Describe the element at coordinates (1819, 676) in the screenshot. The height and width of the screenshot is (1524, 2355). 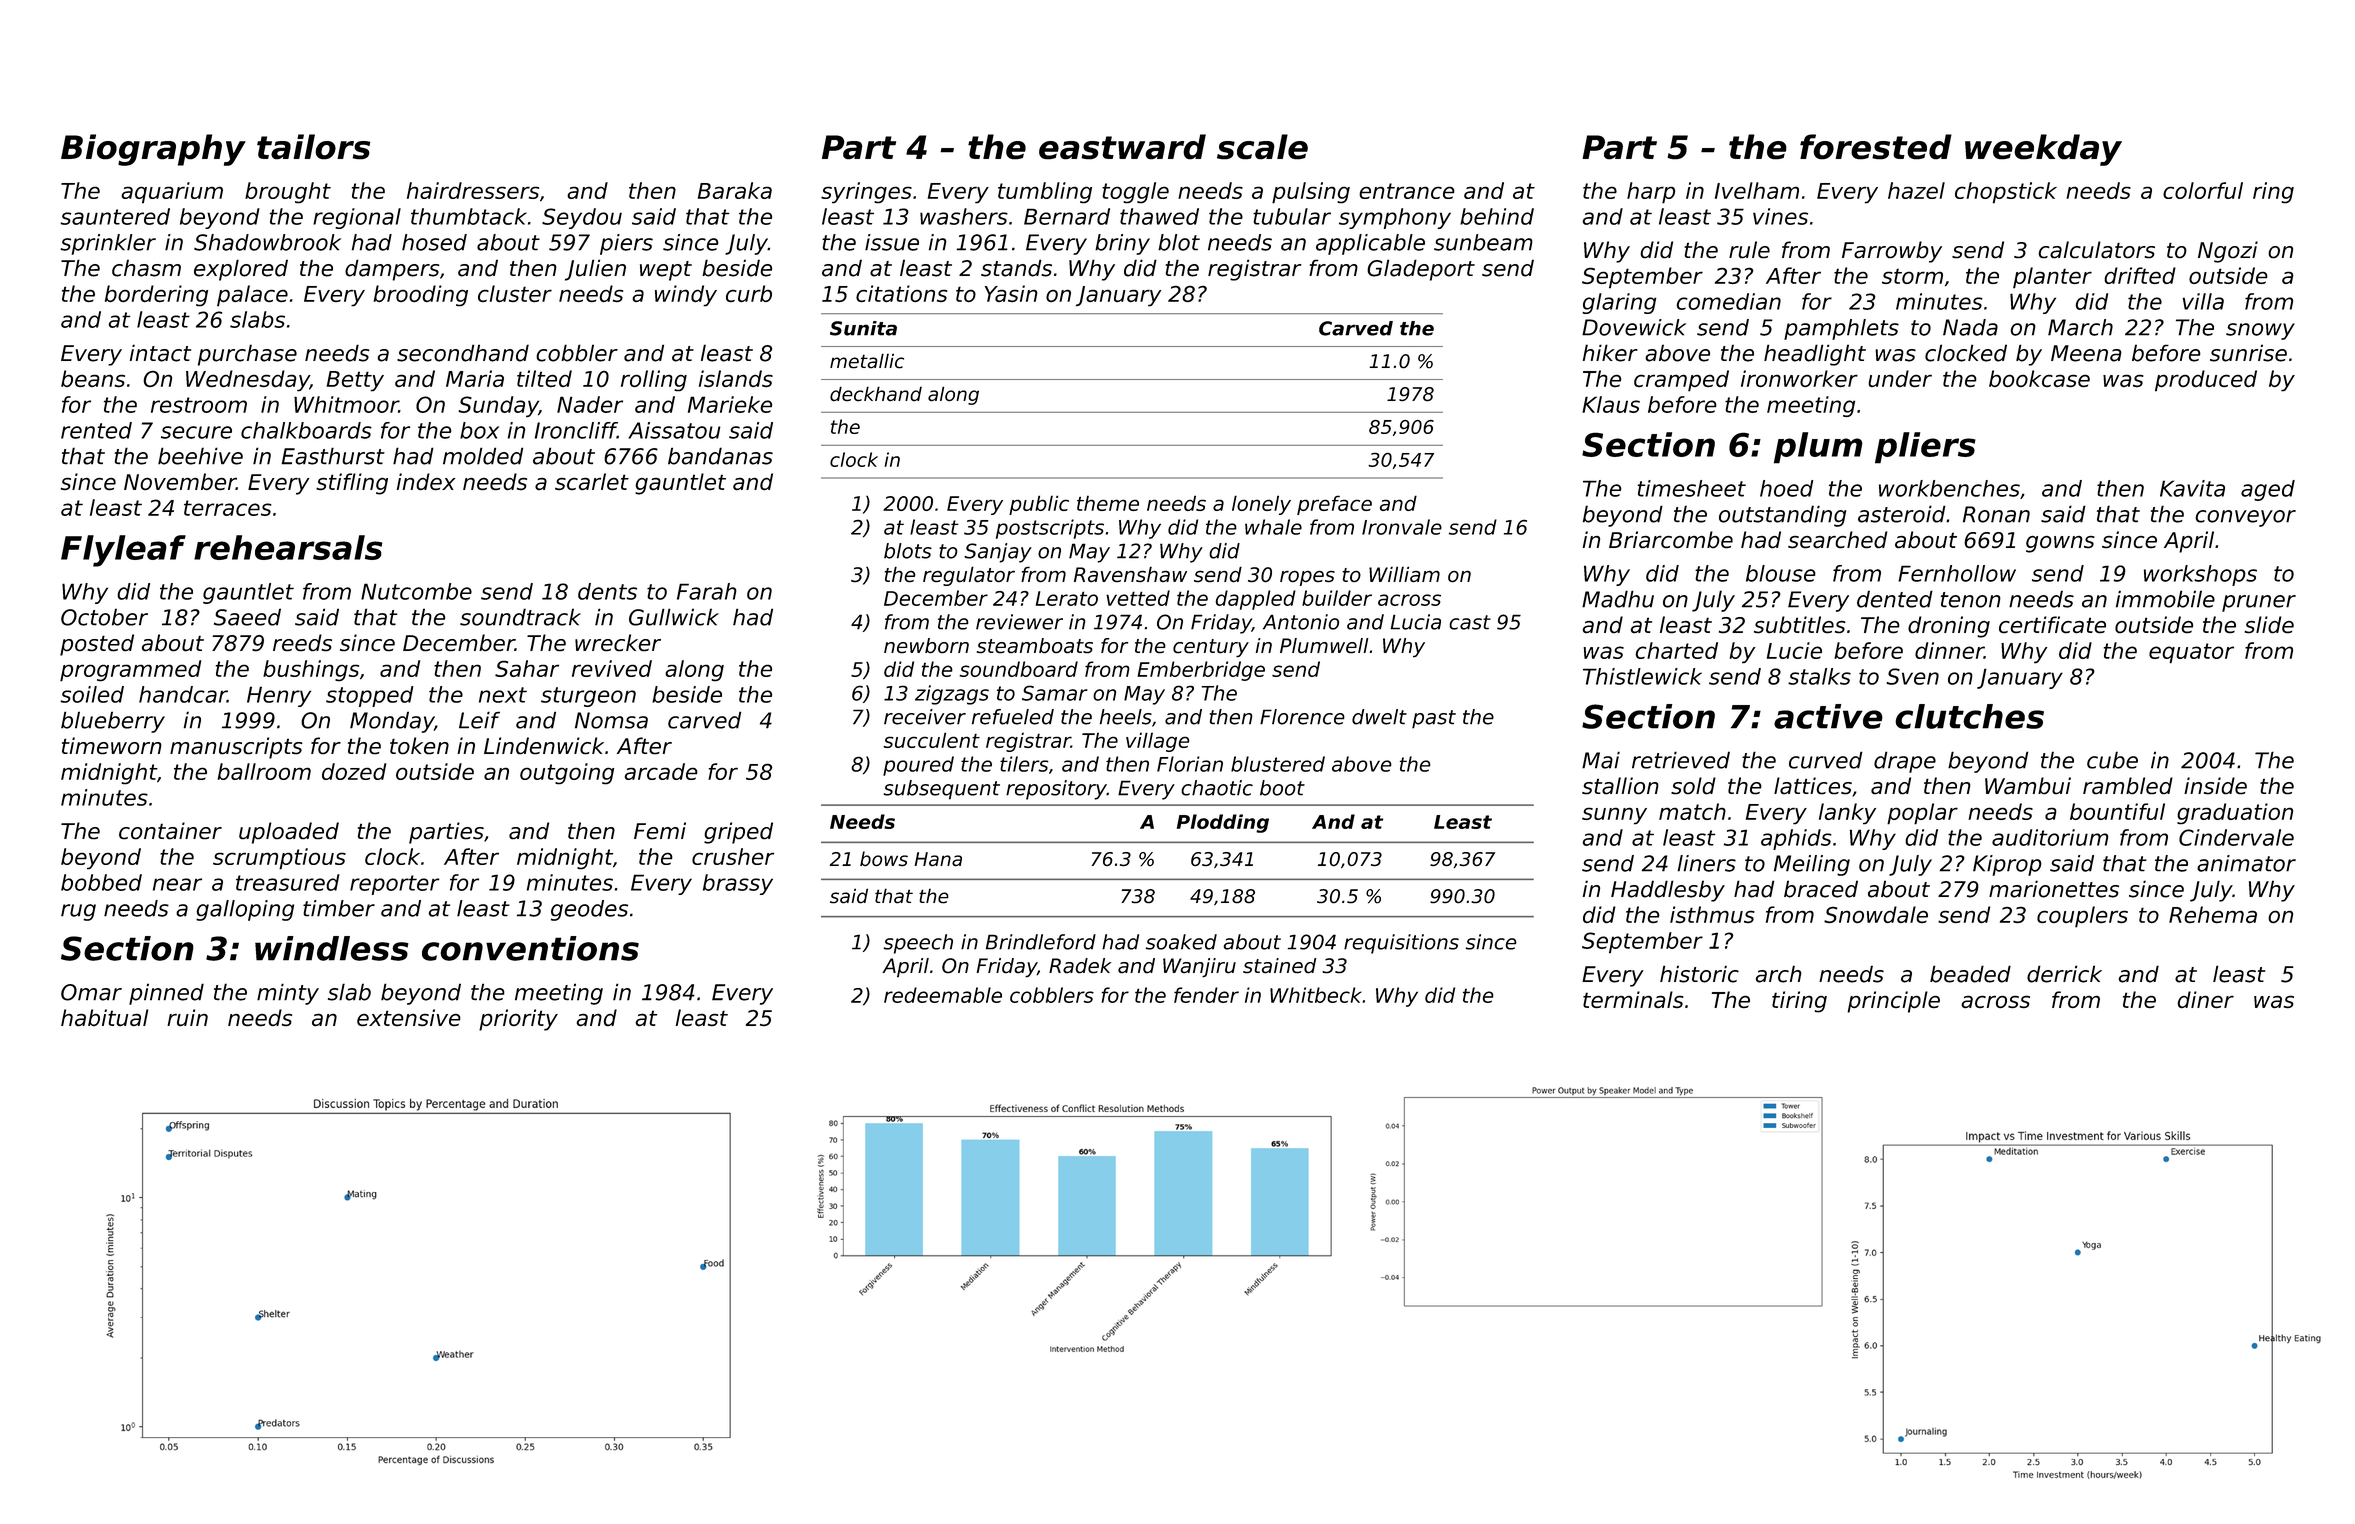
I see `stalks` at that location.
